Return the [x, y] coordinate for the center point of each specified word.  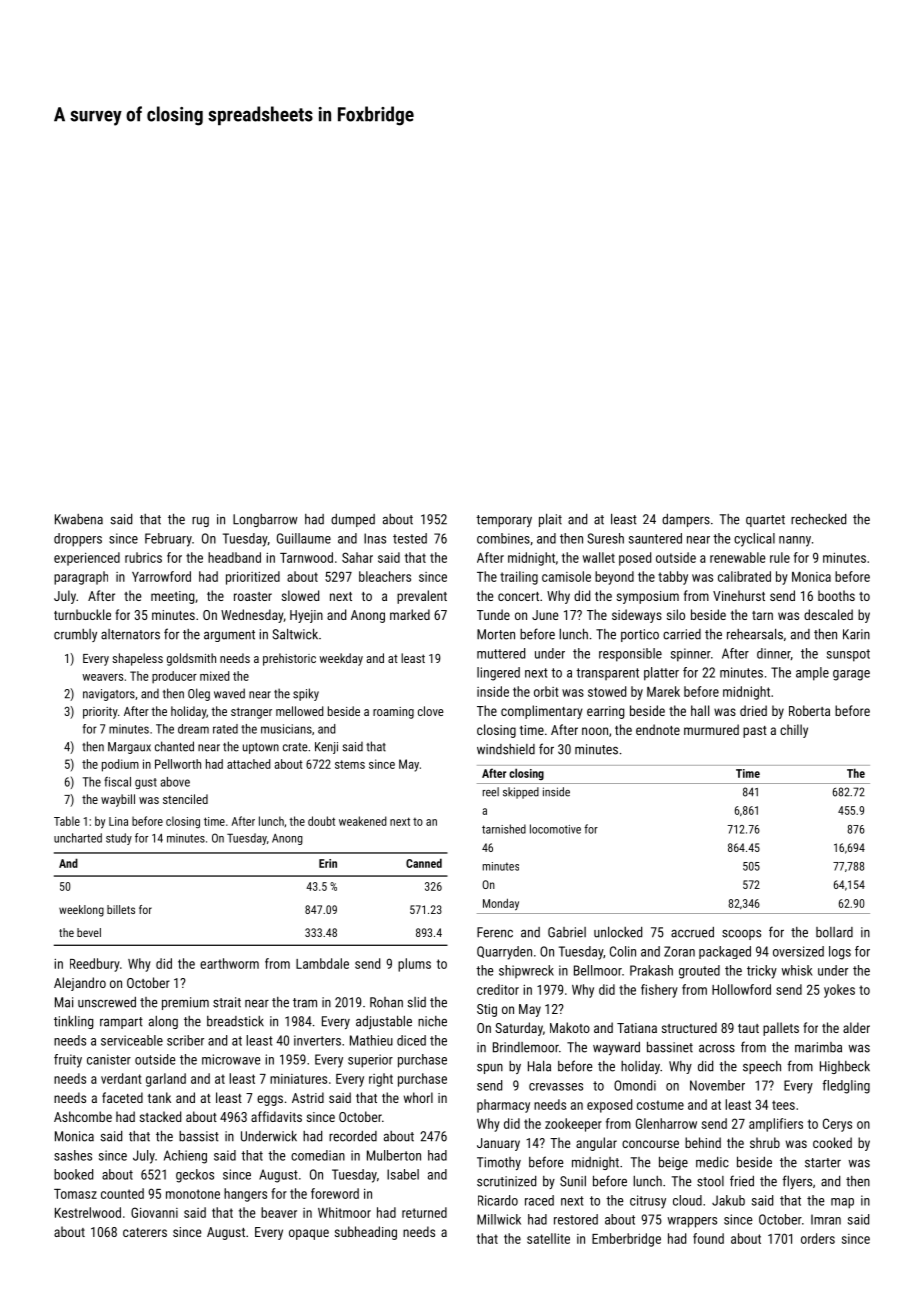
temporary [504, 521]
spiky [306, 694]
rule [780, 557]
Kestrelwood [88, 1212]
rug [200, 522]
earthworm [229, 963]
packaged [725, 952]
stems [350, 764]
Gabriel [567, 932]
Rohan [386, 1002]
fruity [68, 1061]
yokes [839, 991]
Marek [663, 691]
